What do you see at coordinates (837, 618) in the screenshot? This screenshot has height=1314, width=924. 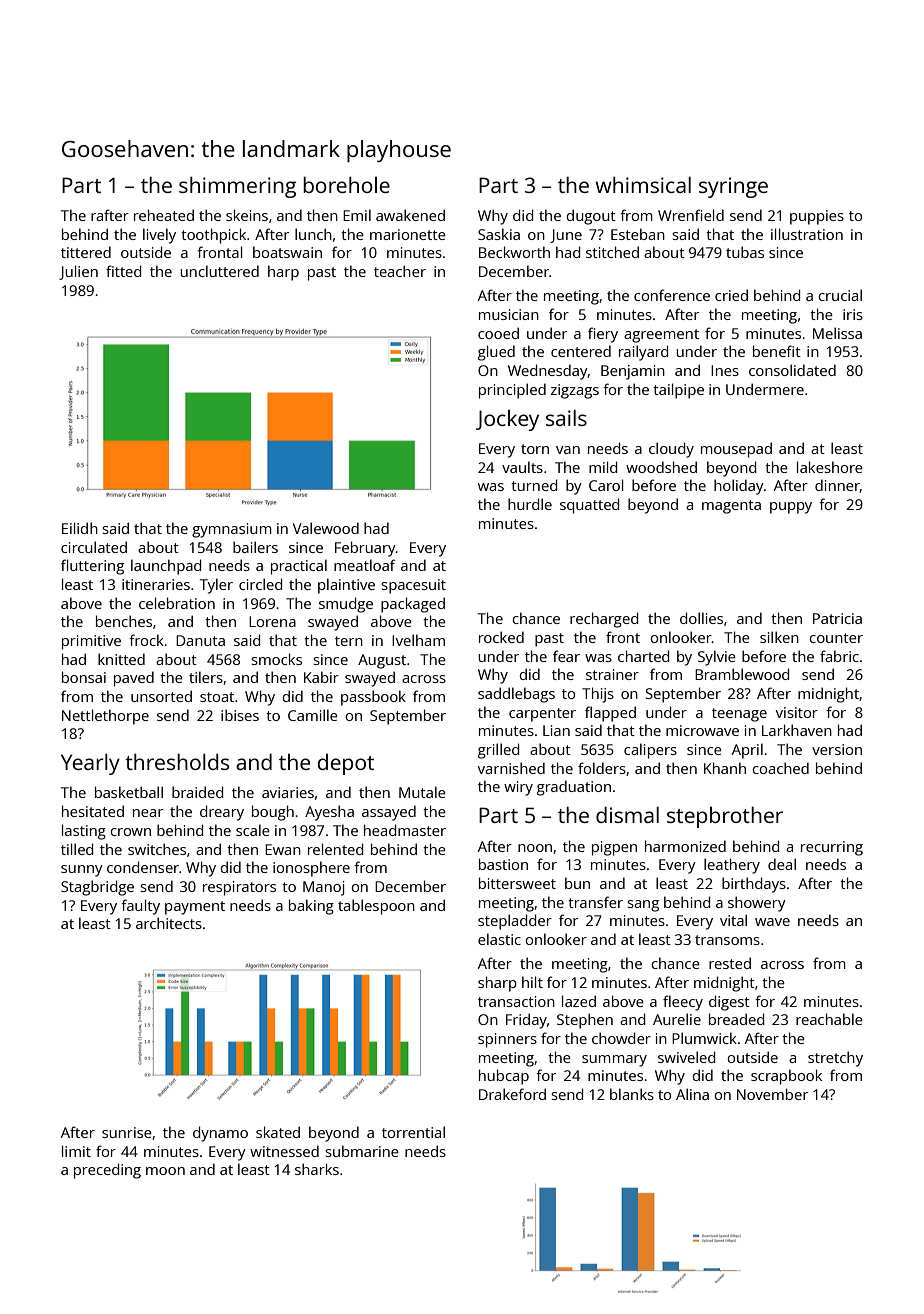 I see `Patricia` at bounding box center [837, 618].
